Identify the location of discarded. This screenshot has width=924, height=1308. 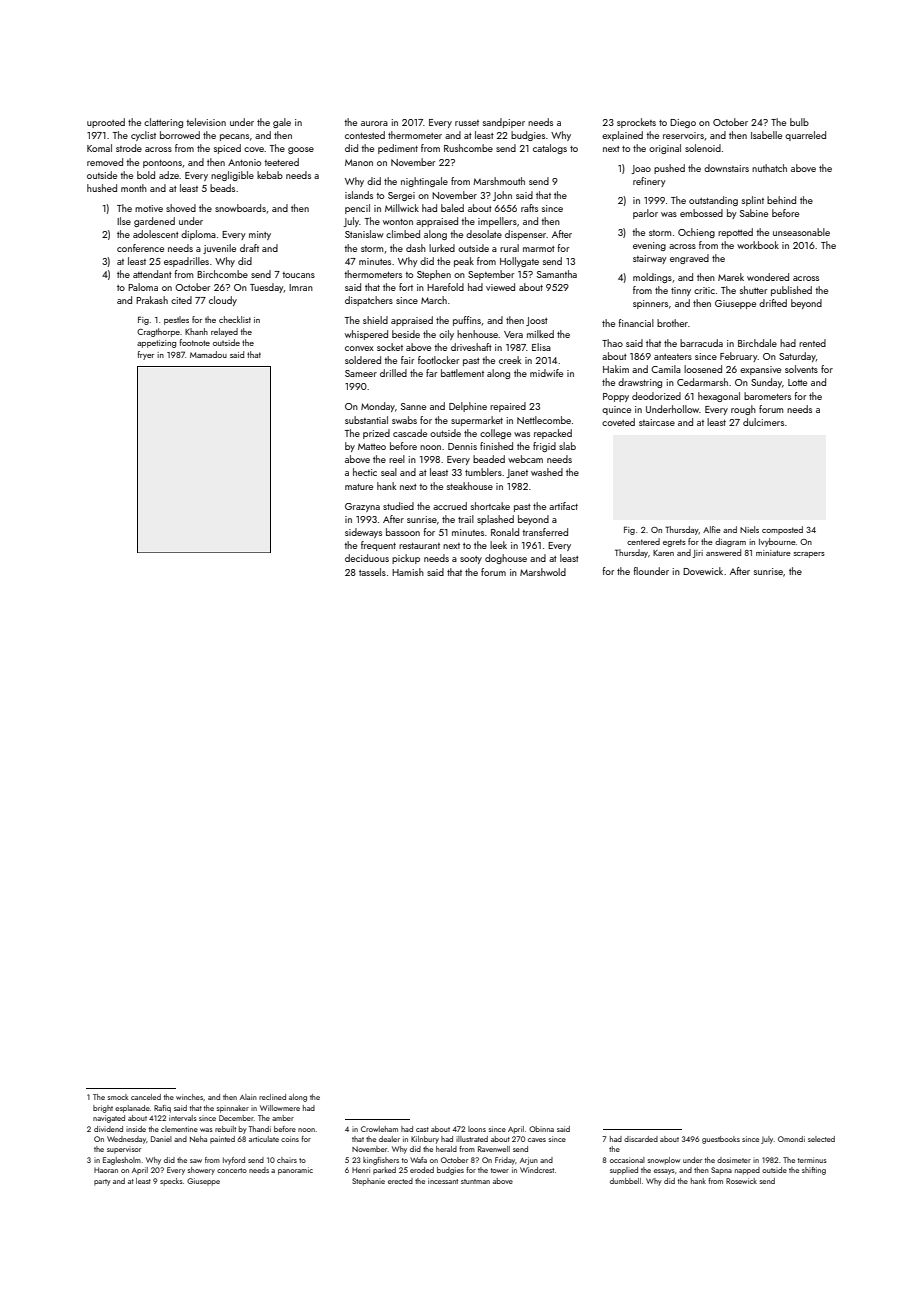
(641, 1139).
